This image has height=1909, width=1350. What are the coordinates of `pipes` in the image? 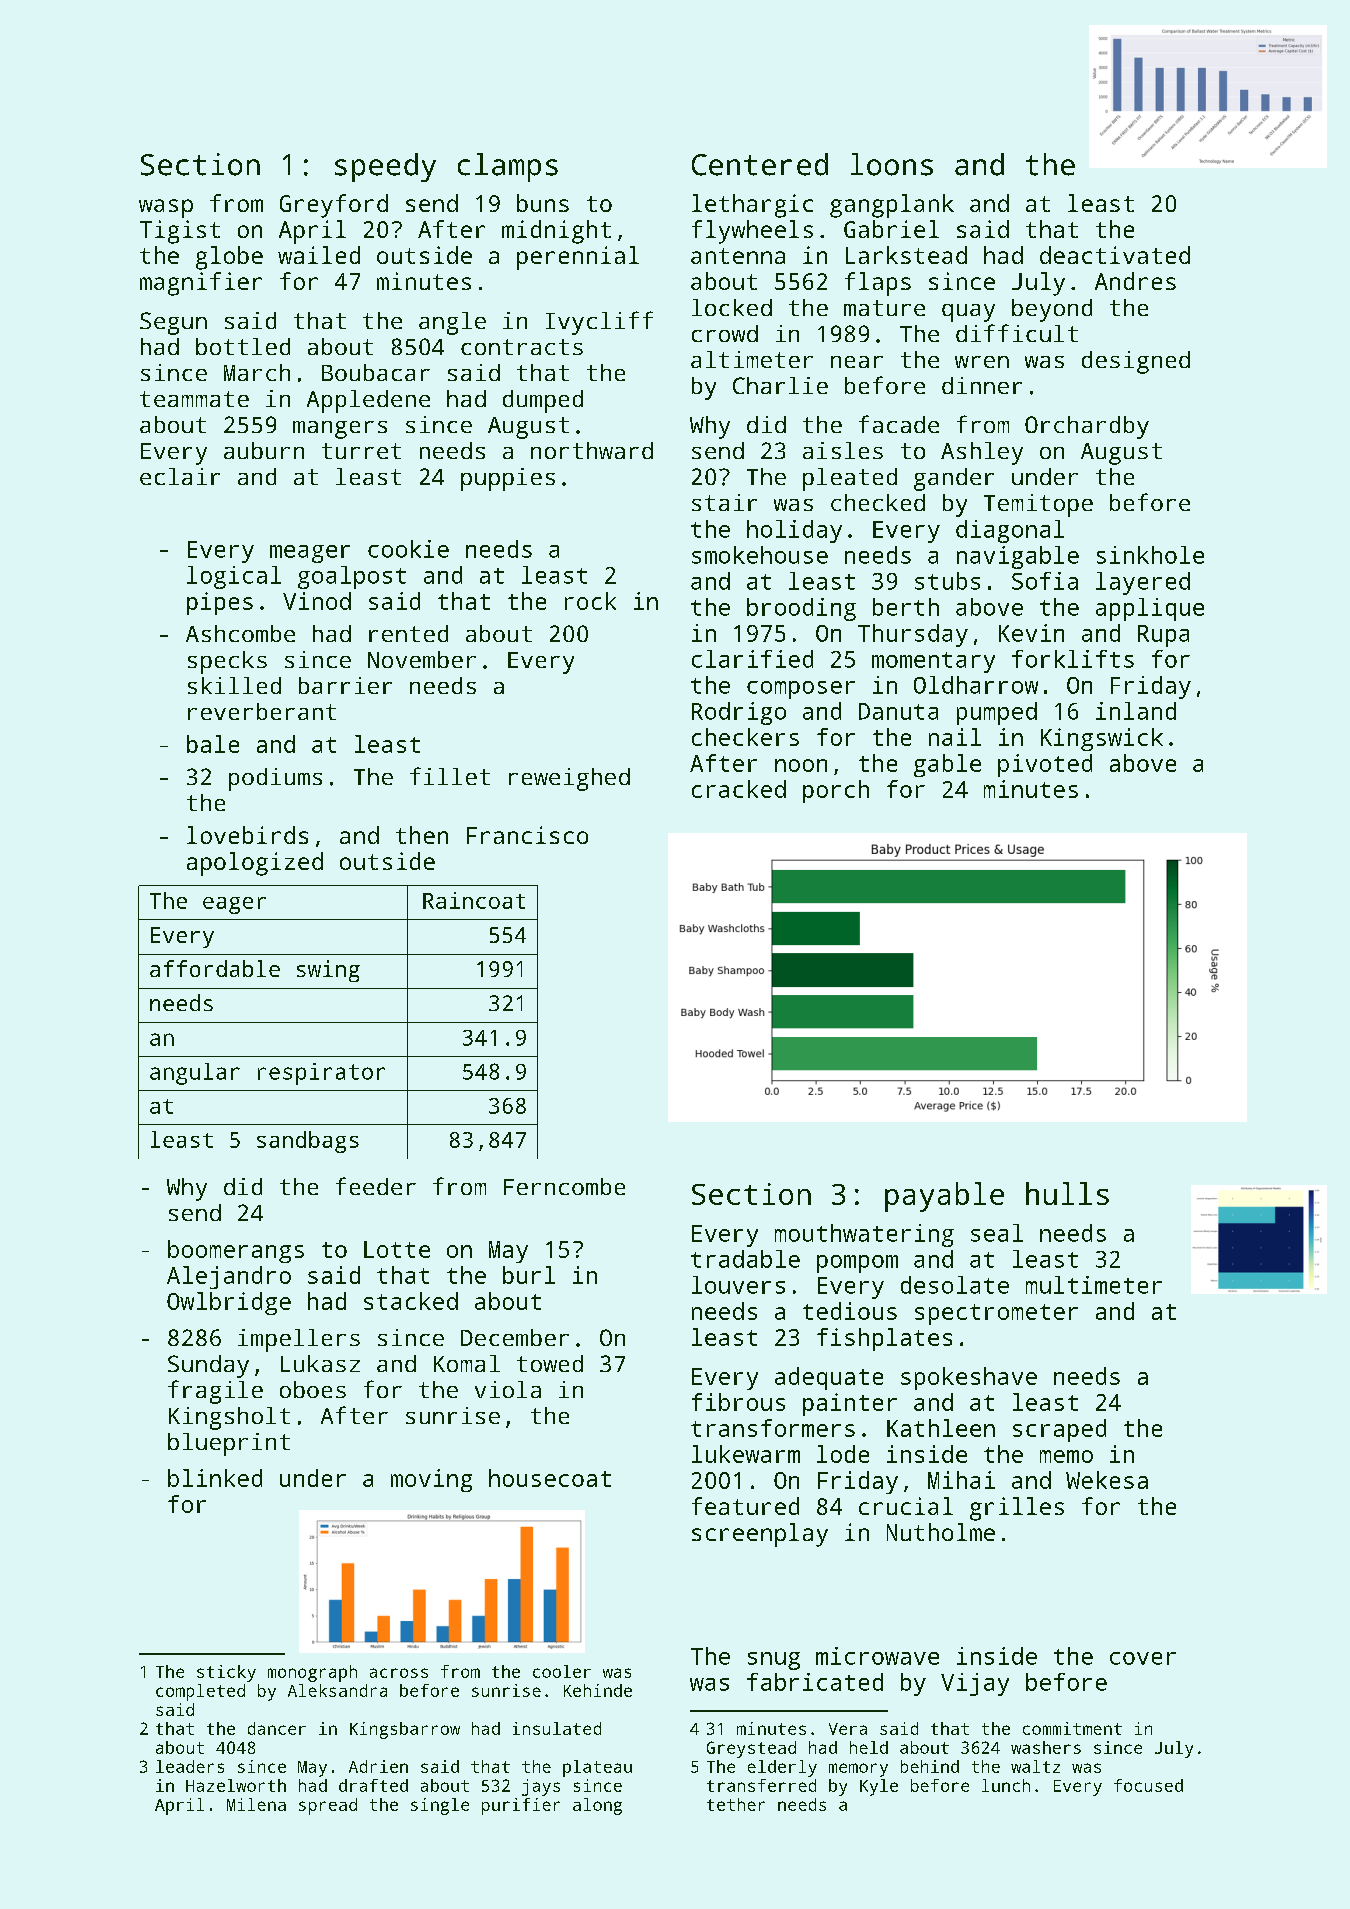 It's located at (220, 603).
